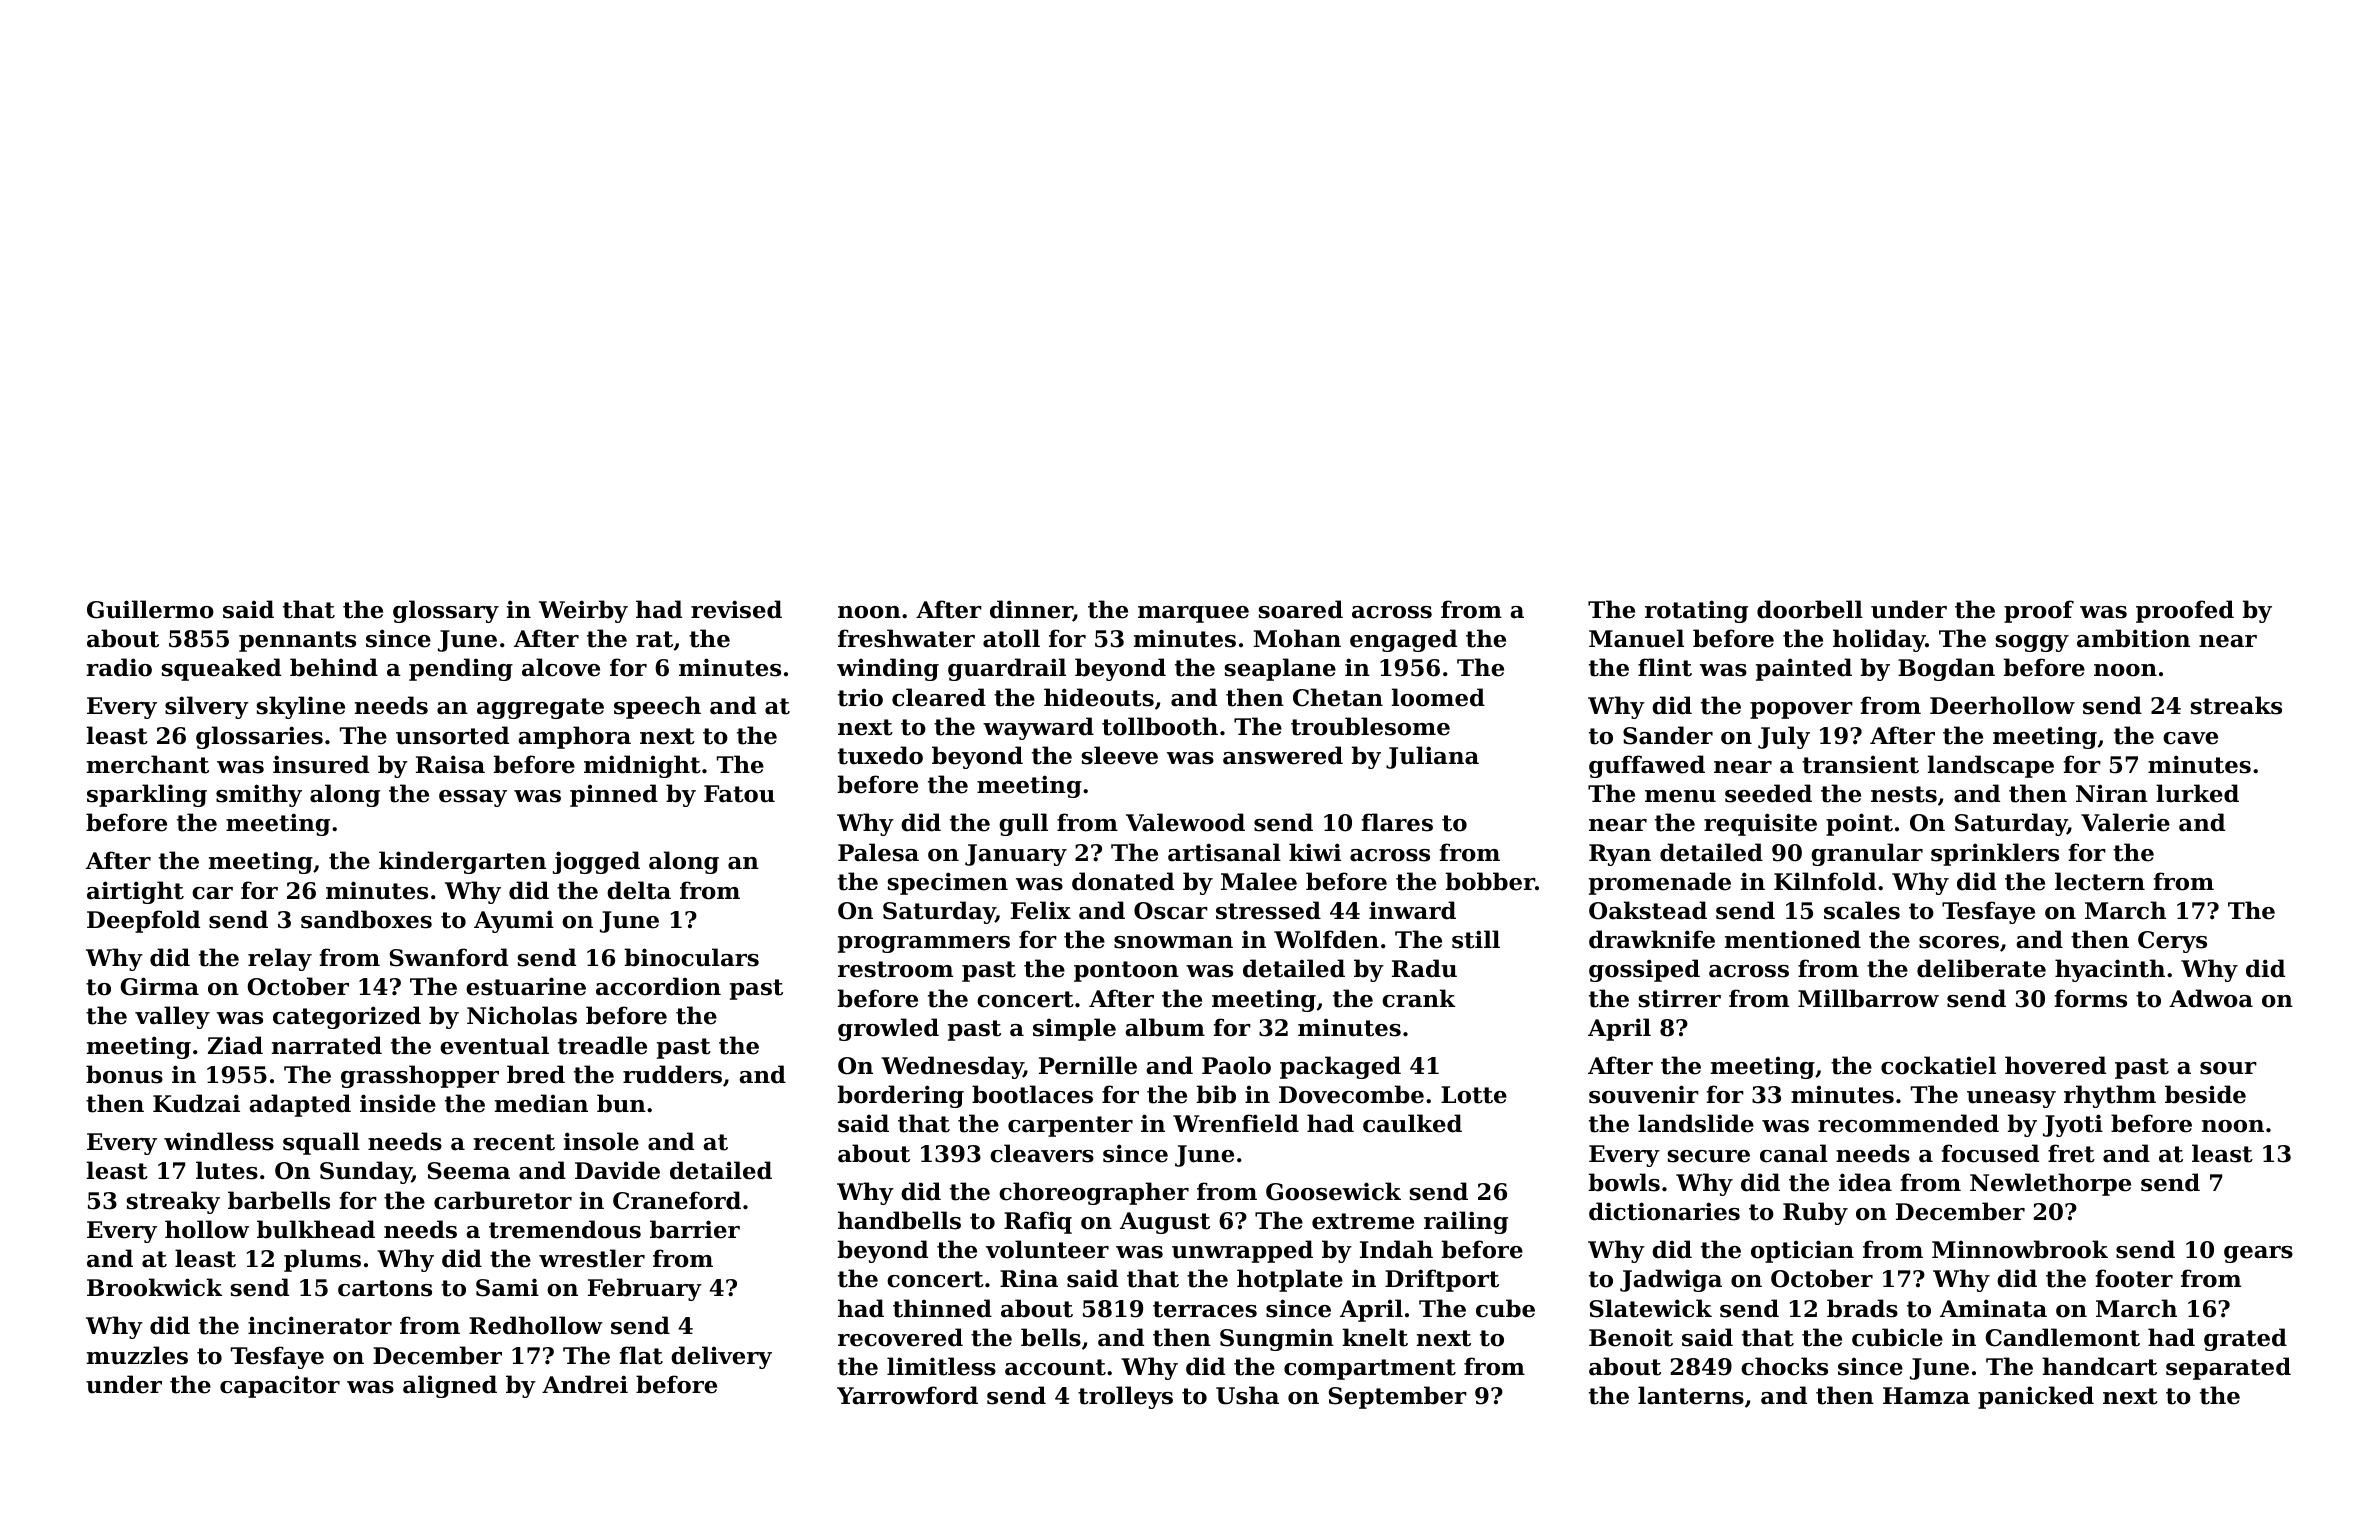 This image has height=1540, width=2380. What do you see at coordinates (1165, 1027) in the image?
I see `album` at bounding box center [1165, 1027].
